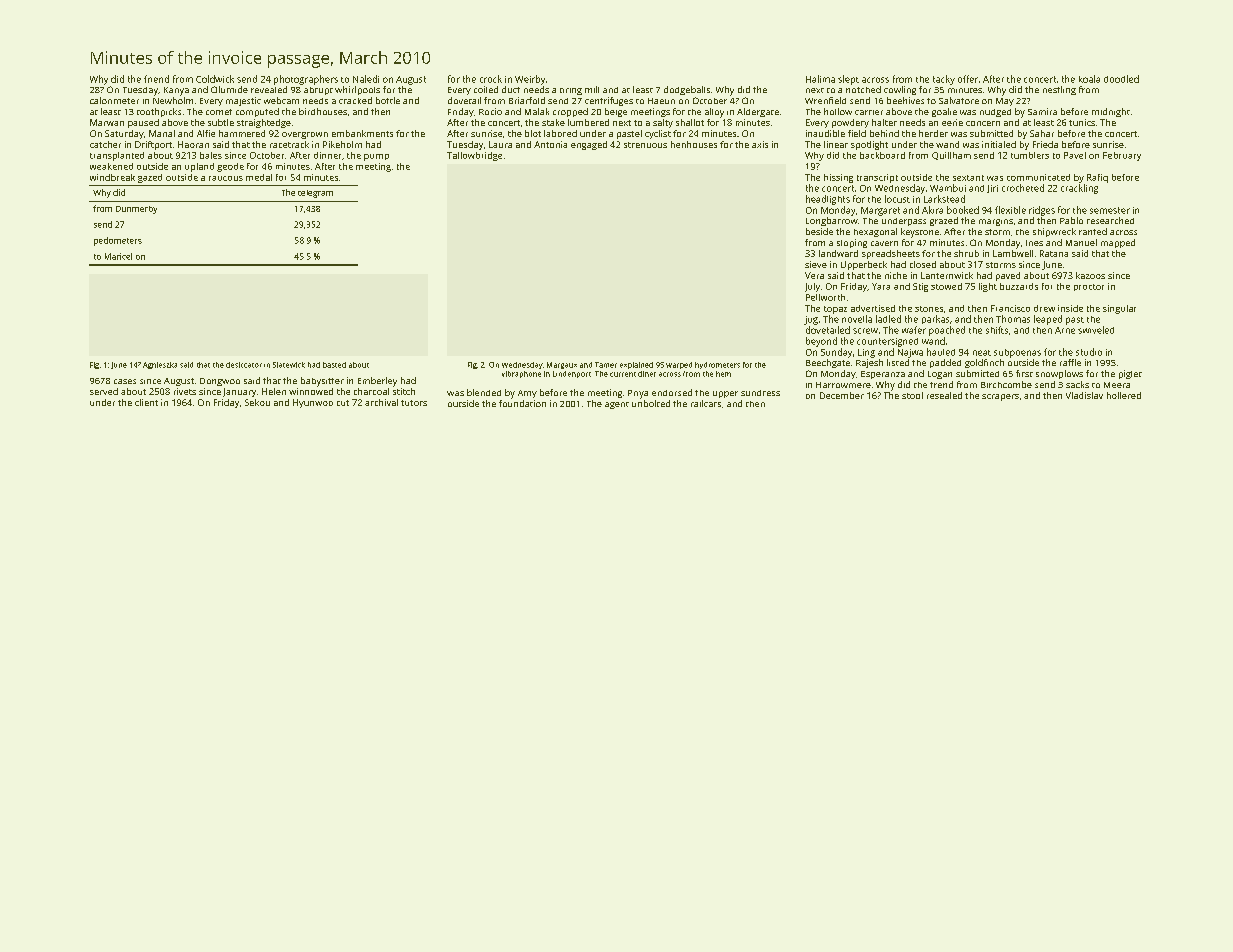 The image size is (1233, 952). What do you see at coordinates (875, 232) in the screenshot?
I see `hexagonal` at bounding box center [875, 232].
